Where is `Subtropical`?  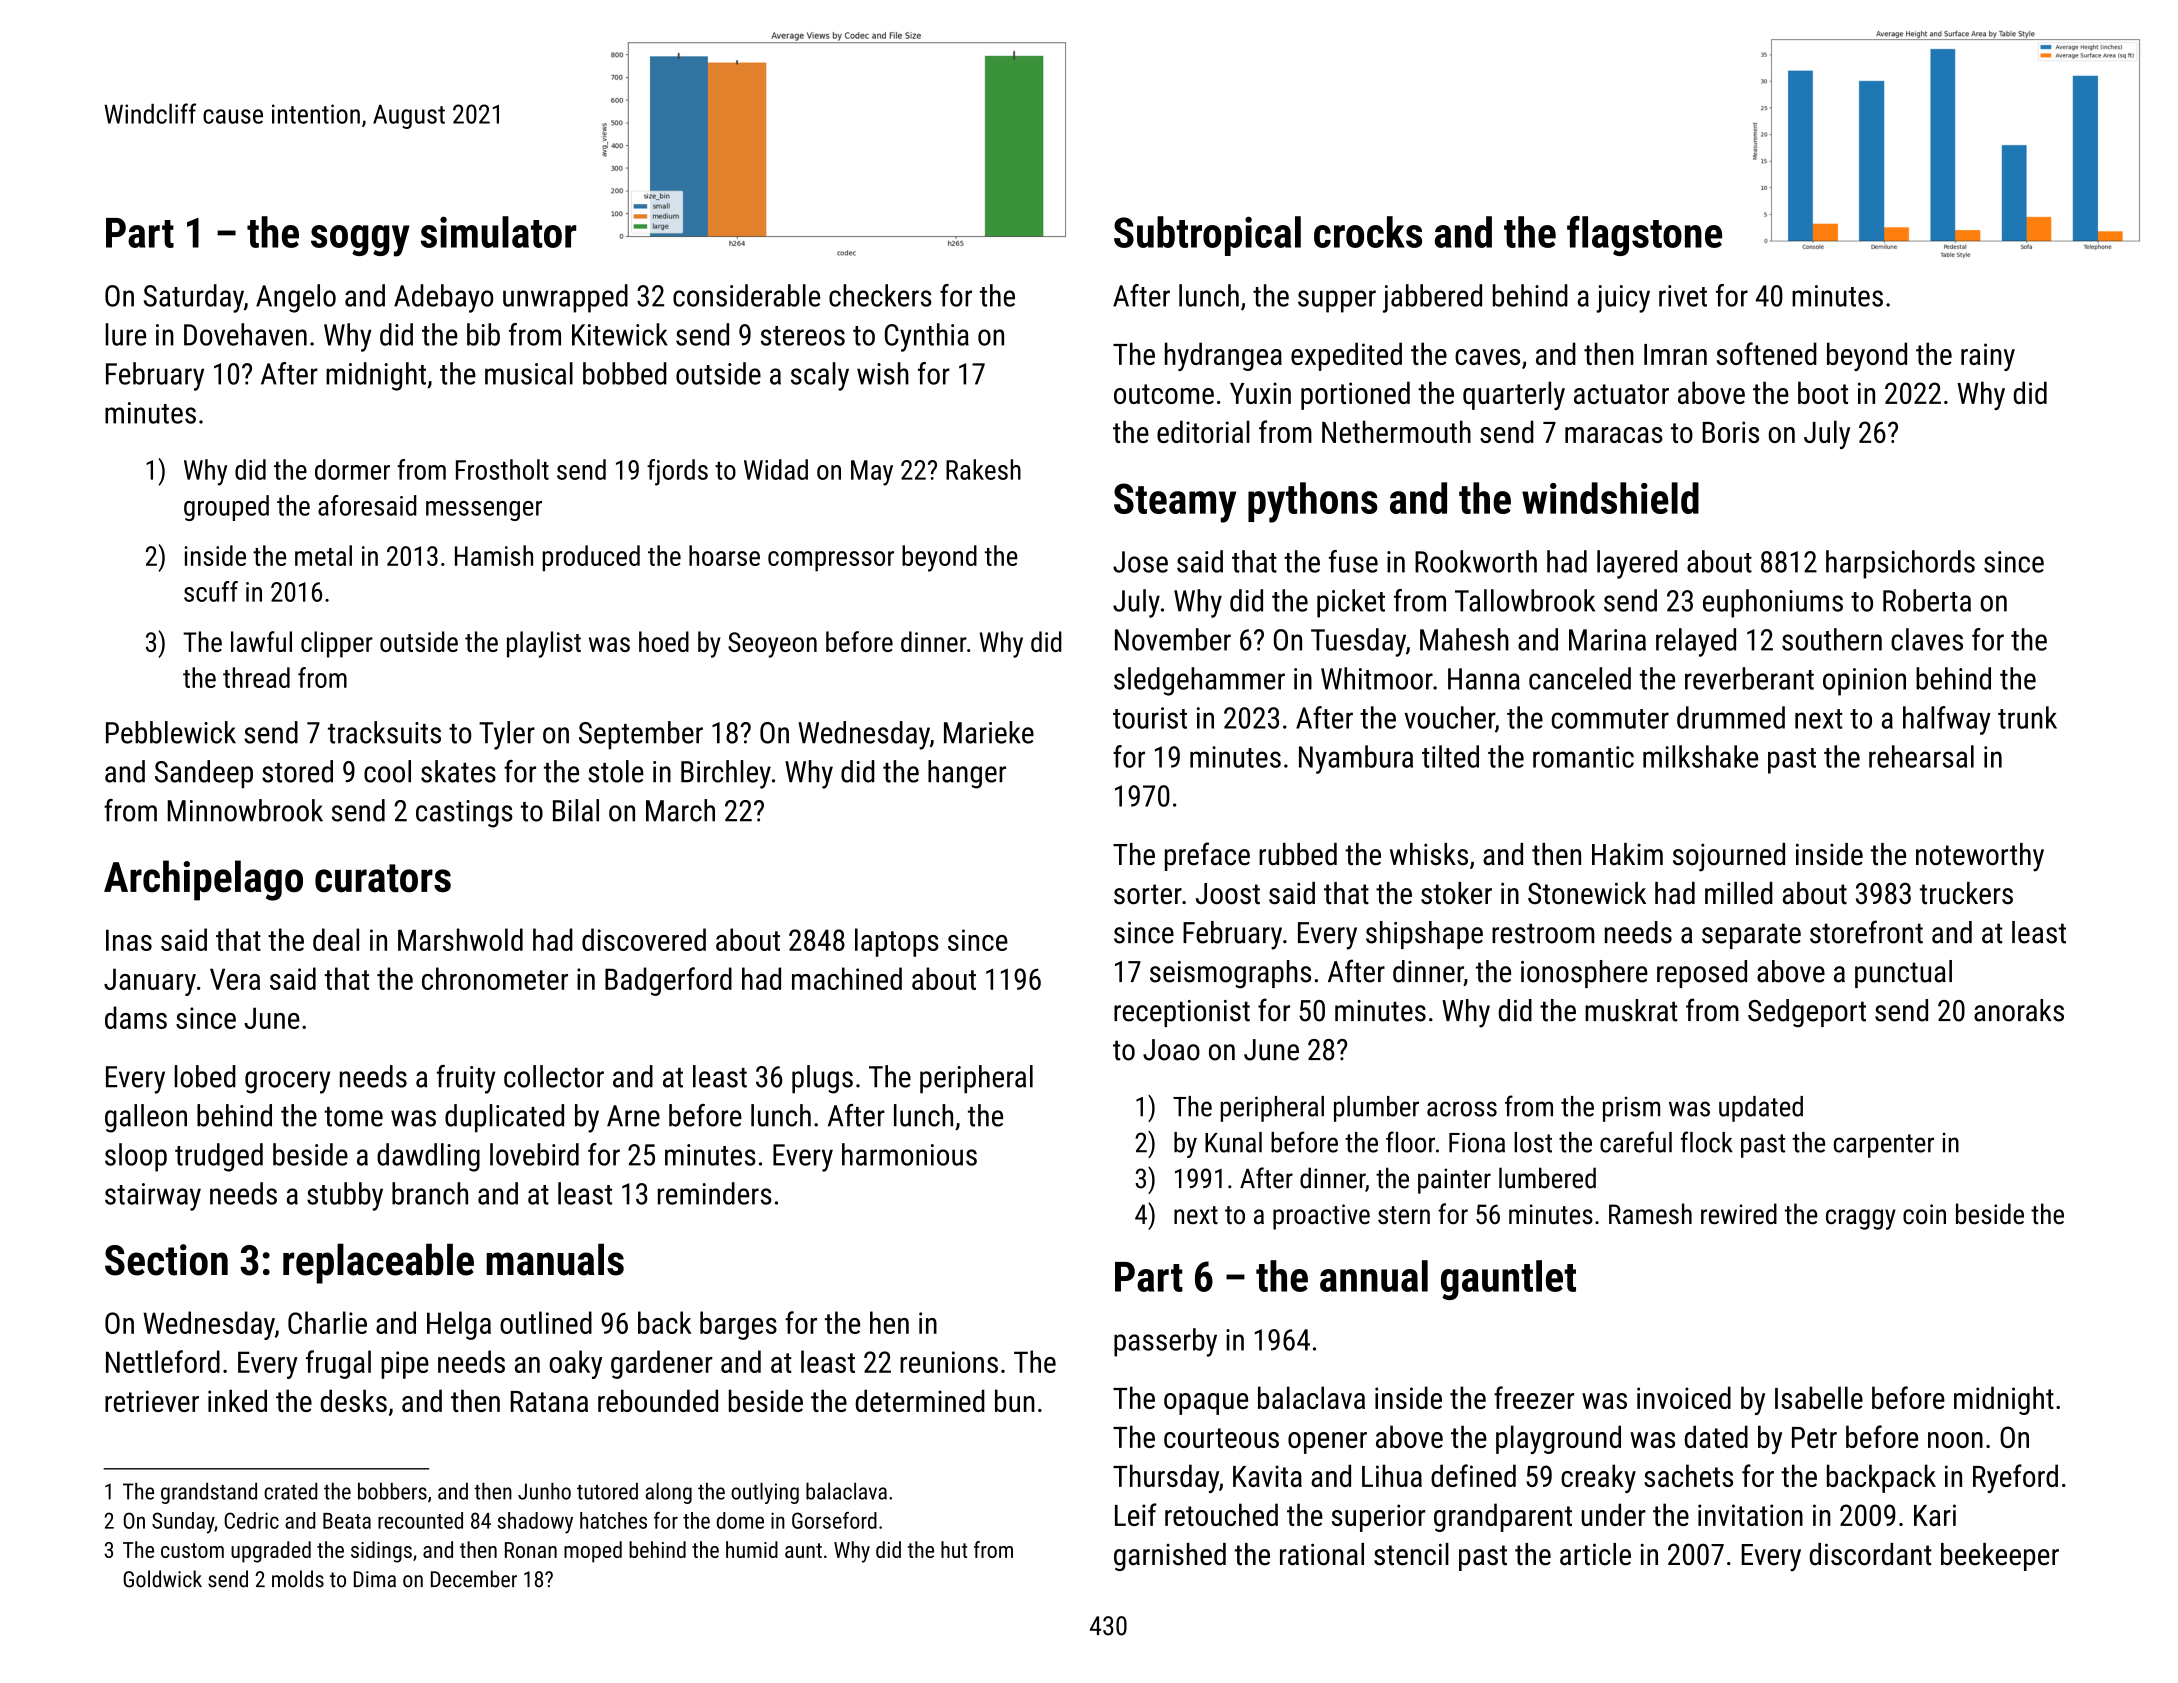
Subtropical is located at coordinates (1207, 236).
